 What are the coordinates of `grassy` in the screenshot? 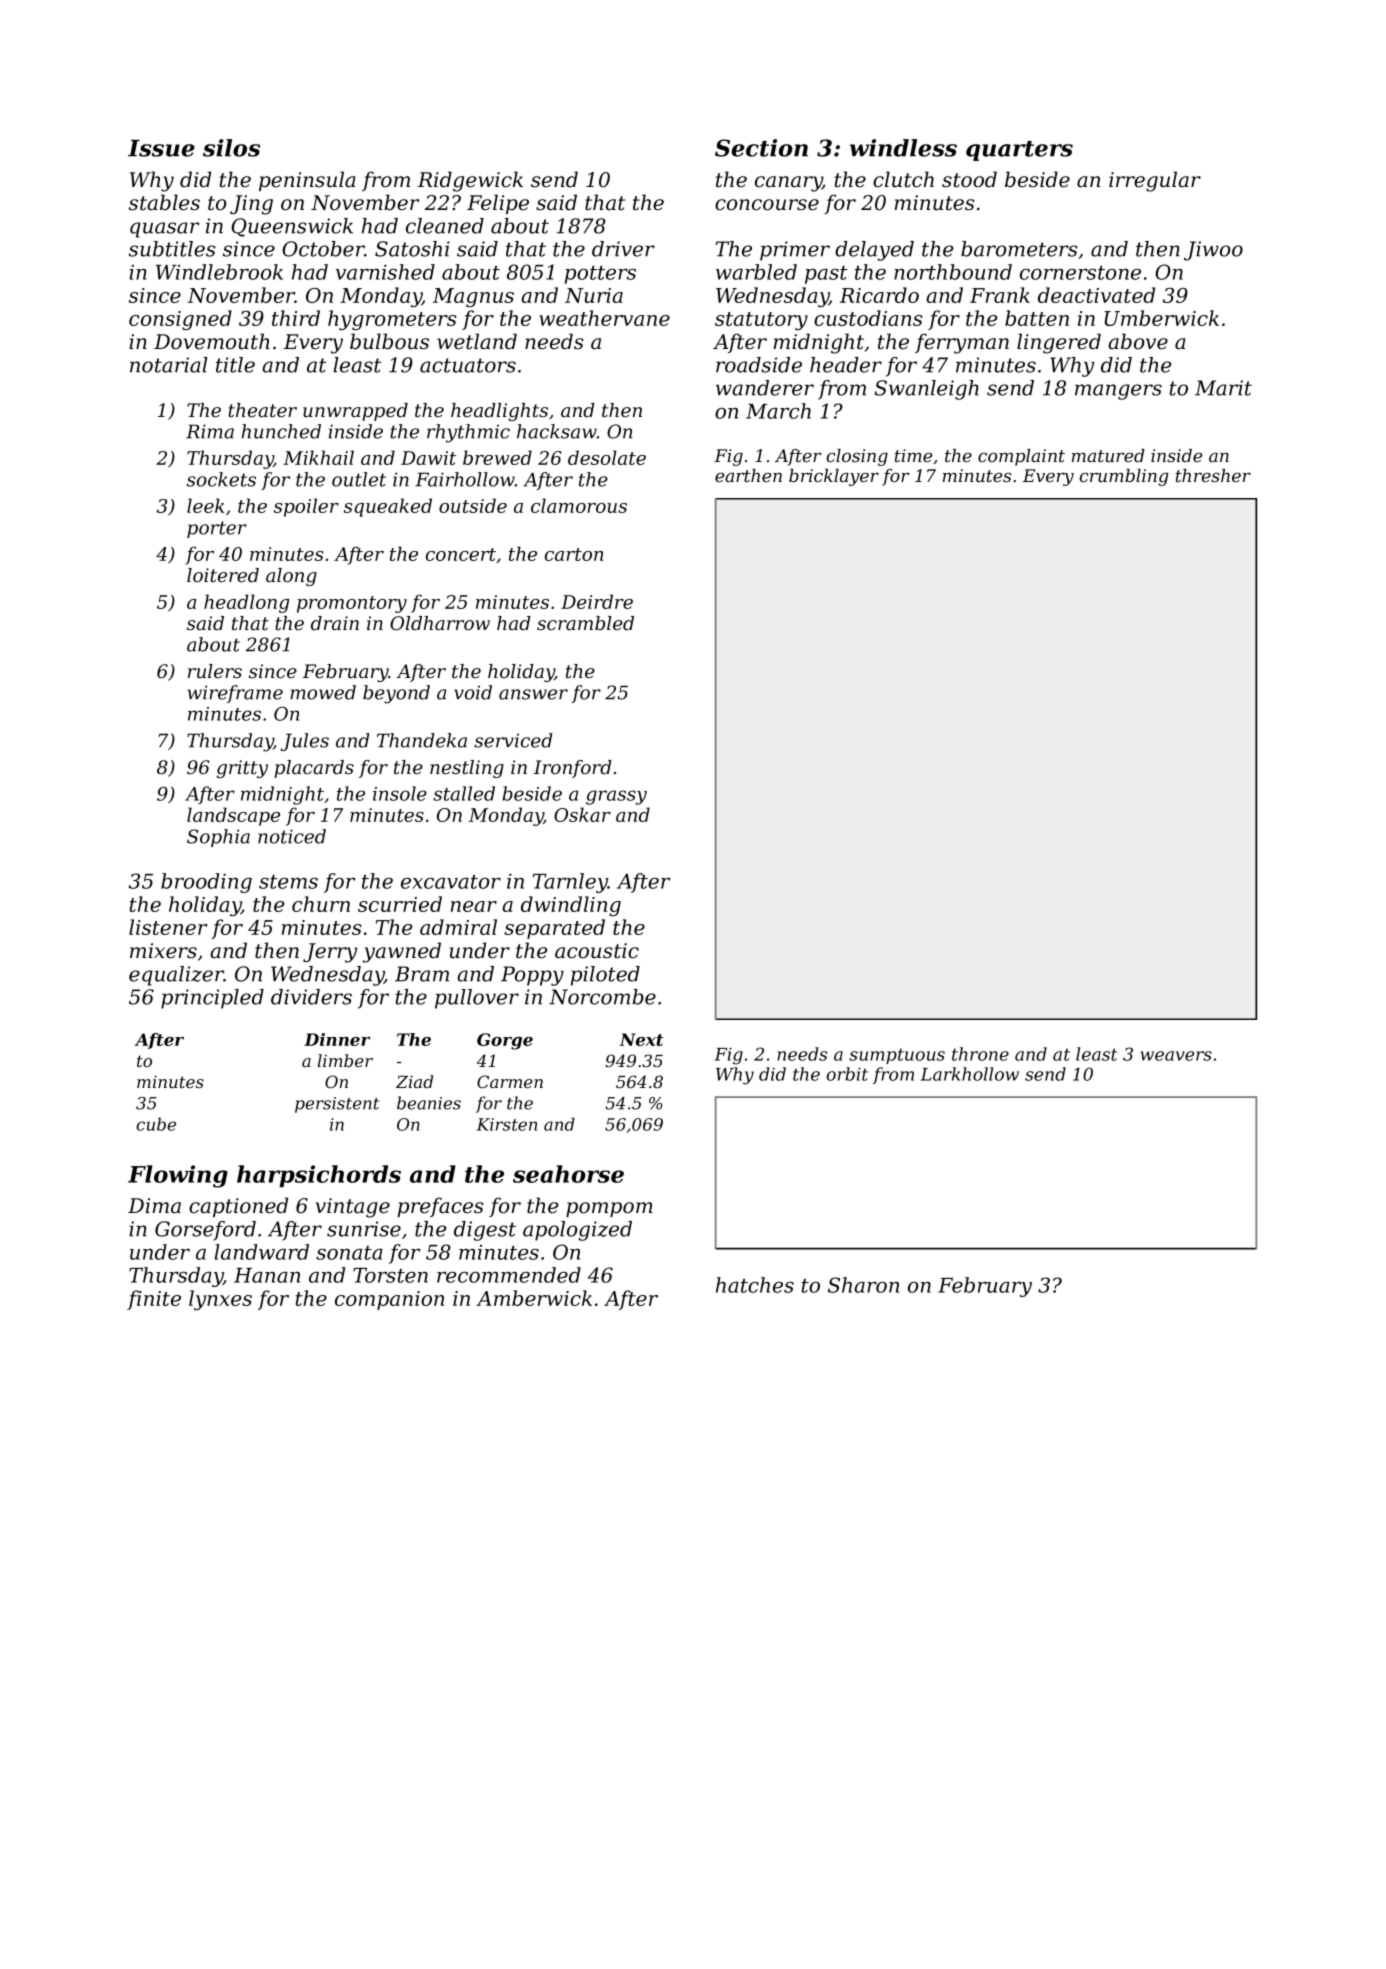 It's located at (616, 797).
